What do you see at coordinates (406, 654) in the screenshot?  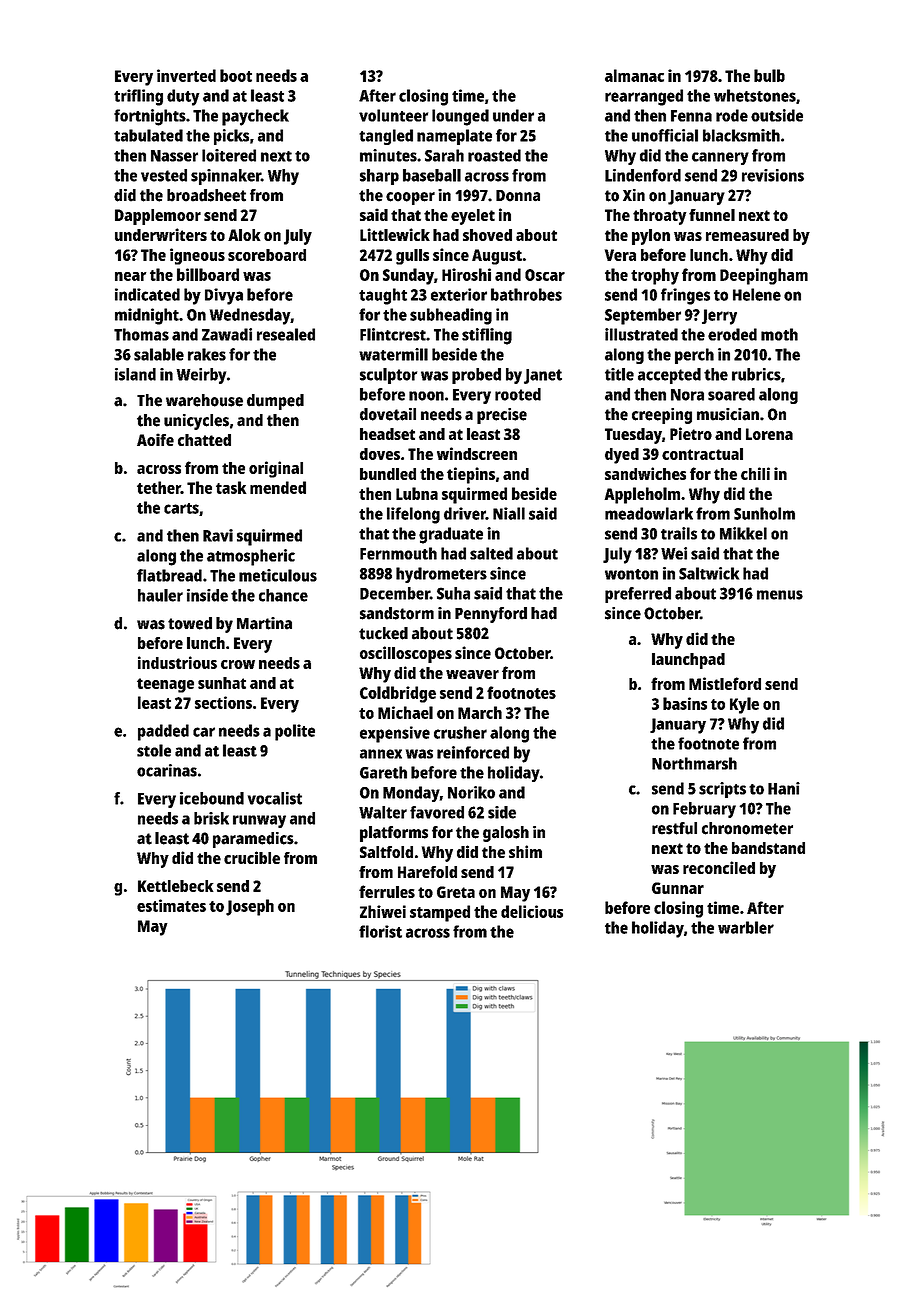 I see `oscilloscopes` at bounding box center [406, 654].
